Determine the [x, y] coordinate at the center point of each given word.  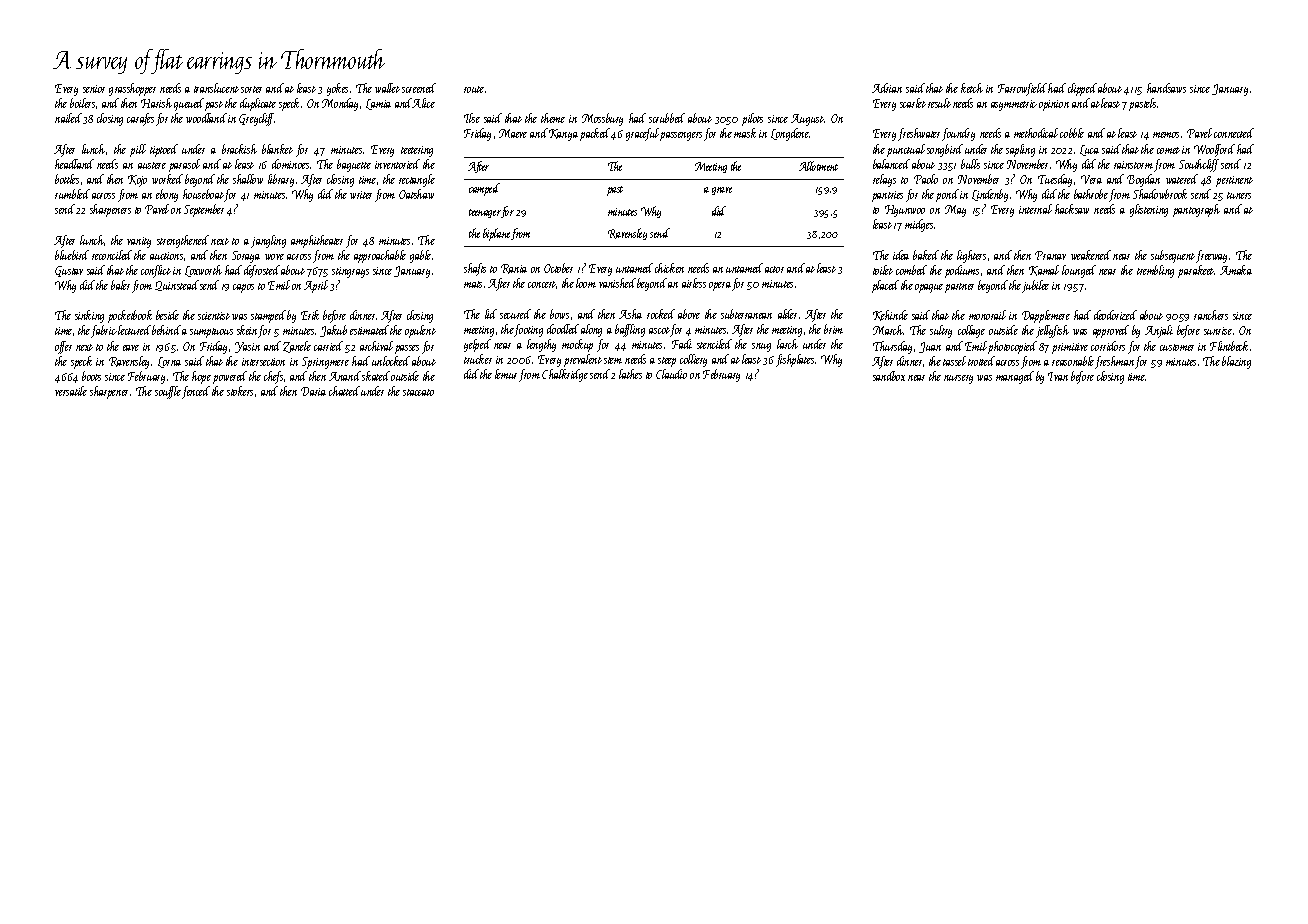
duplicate [258, 104]
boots [91, 376]
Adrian [887, 88]
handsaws [1166, 88]
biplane [497, 234]
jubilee [1035, 286]
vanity [139, 242]
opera [720, 286]
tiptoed [164, 150]
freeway [1211, 256]
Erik [310, 315]
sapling [1020, 150]
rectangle [417, 180]
